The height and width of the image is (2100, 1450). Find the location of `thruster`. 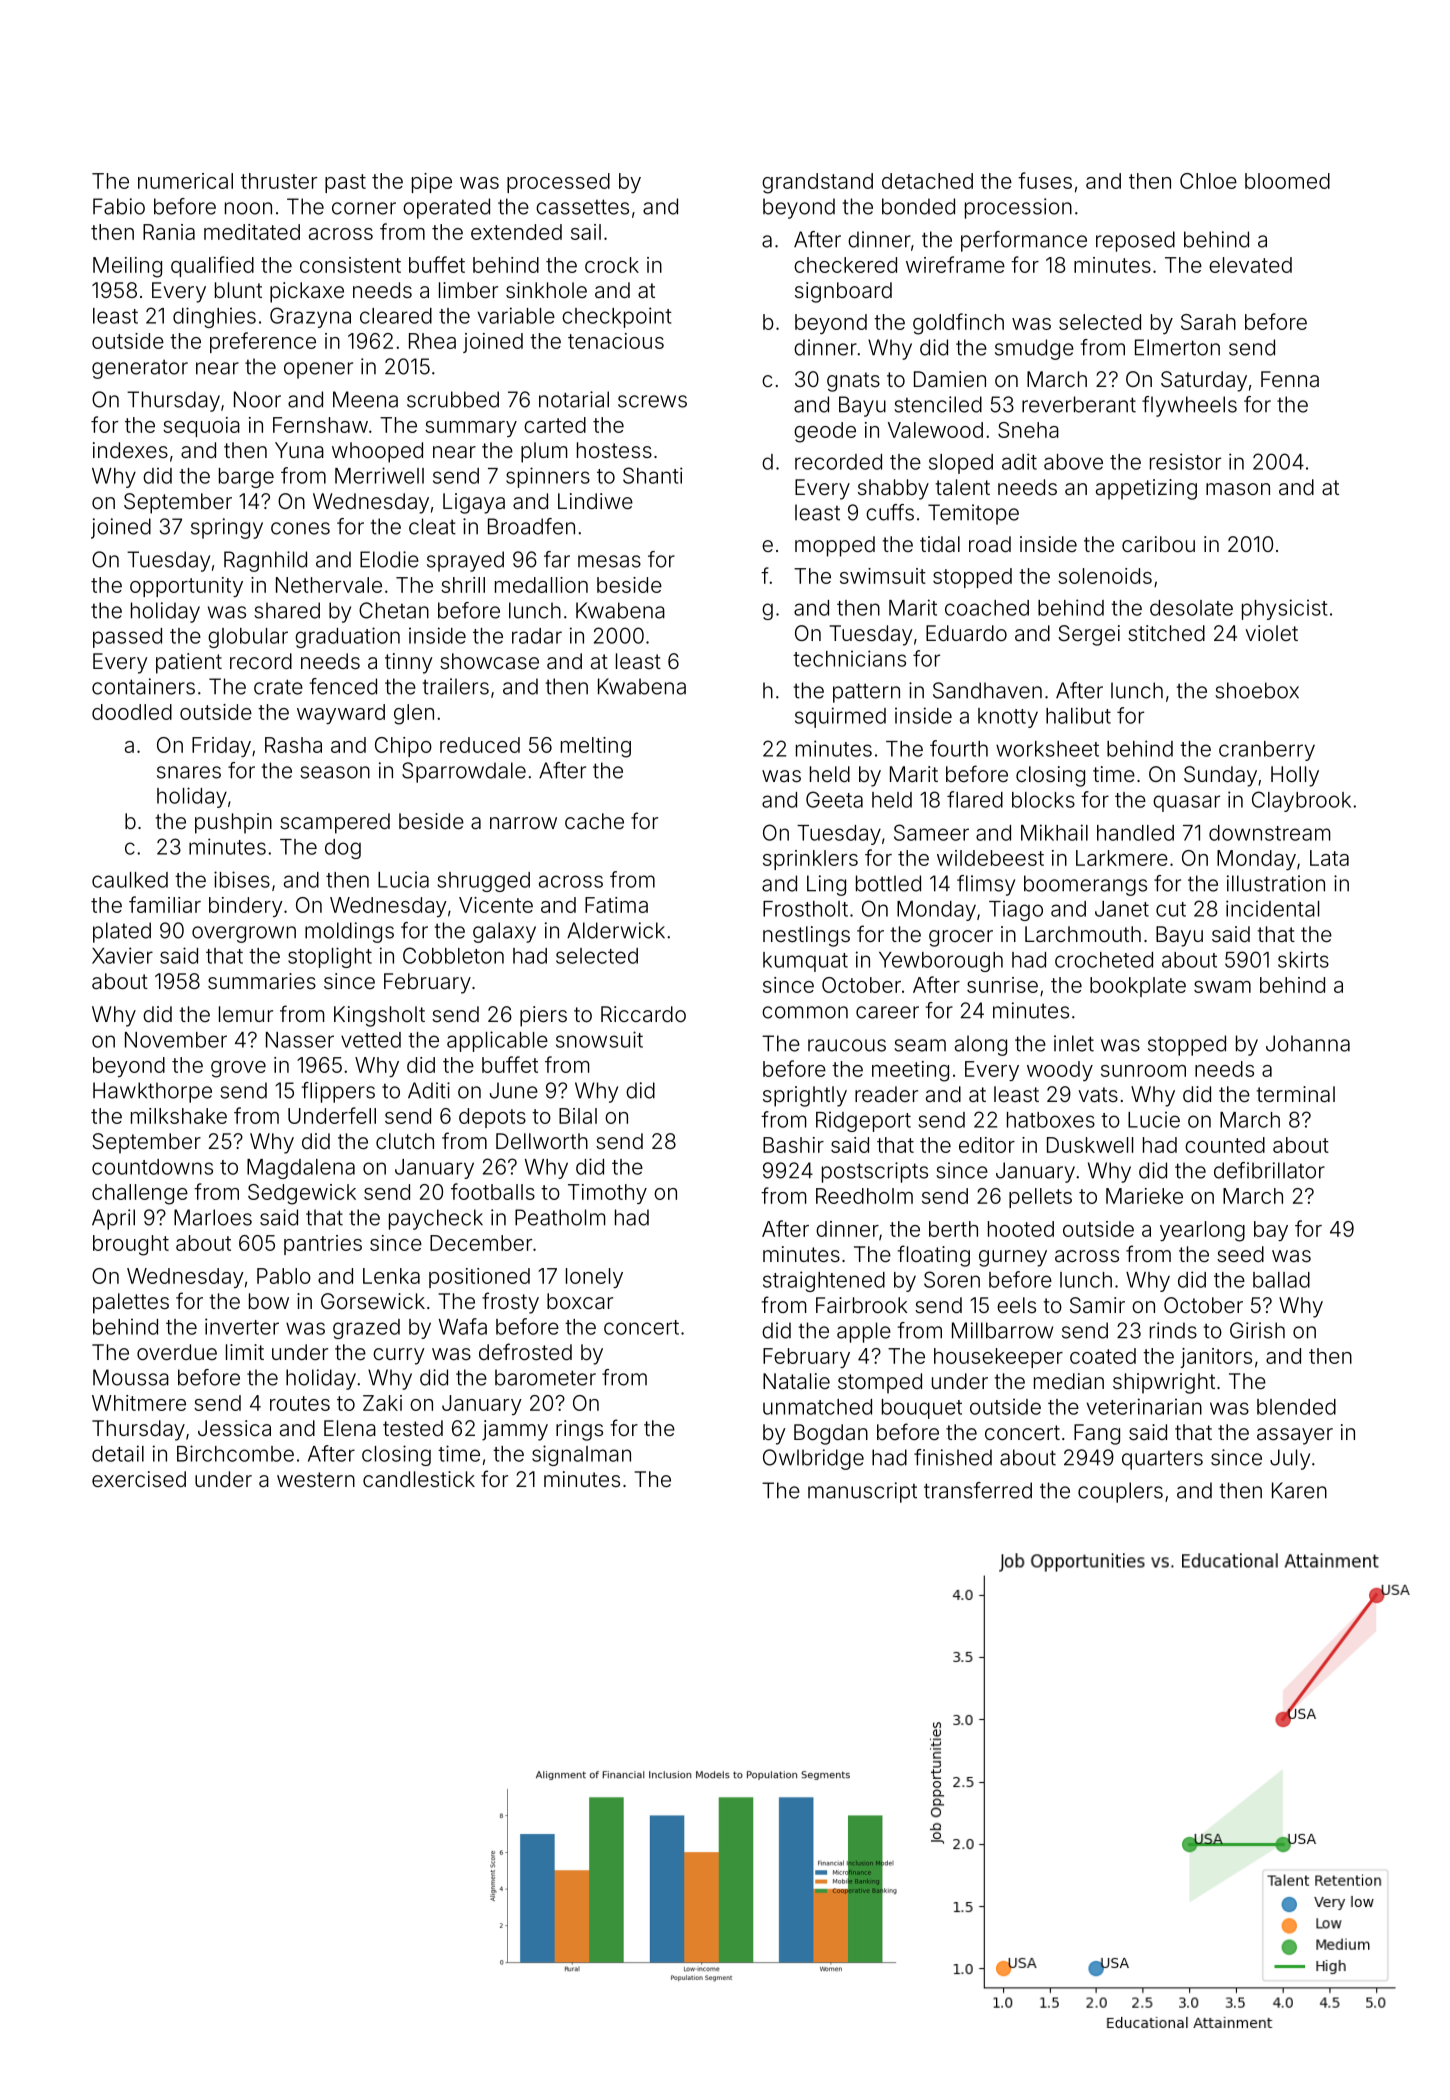

thruster is located at coordinates (279, 181).
